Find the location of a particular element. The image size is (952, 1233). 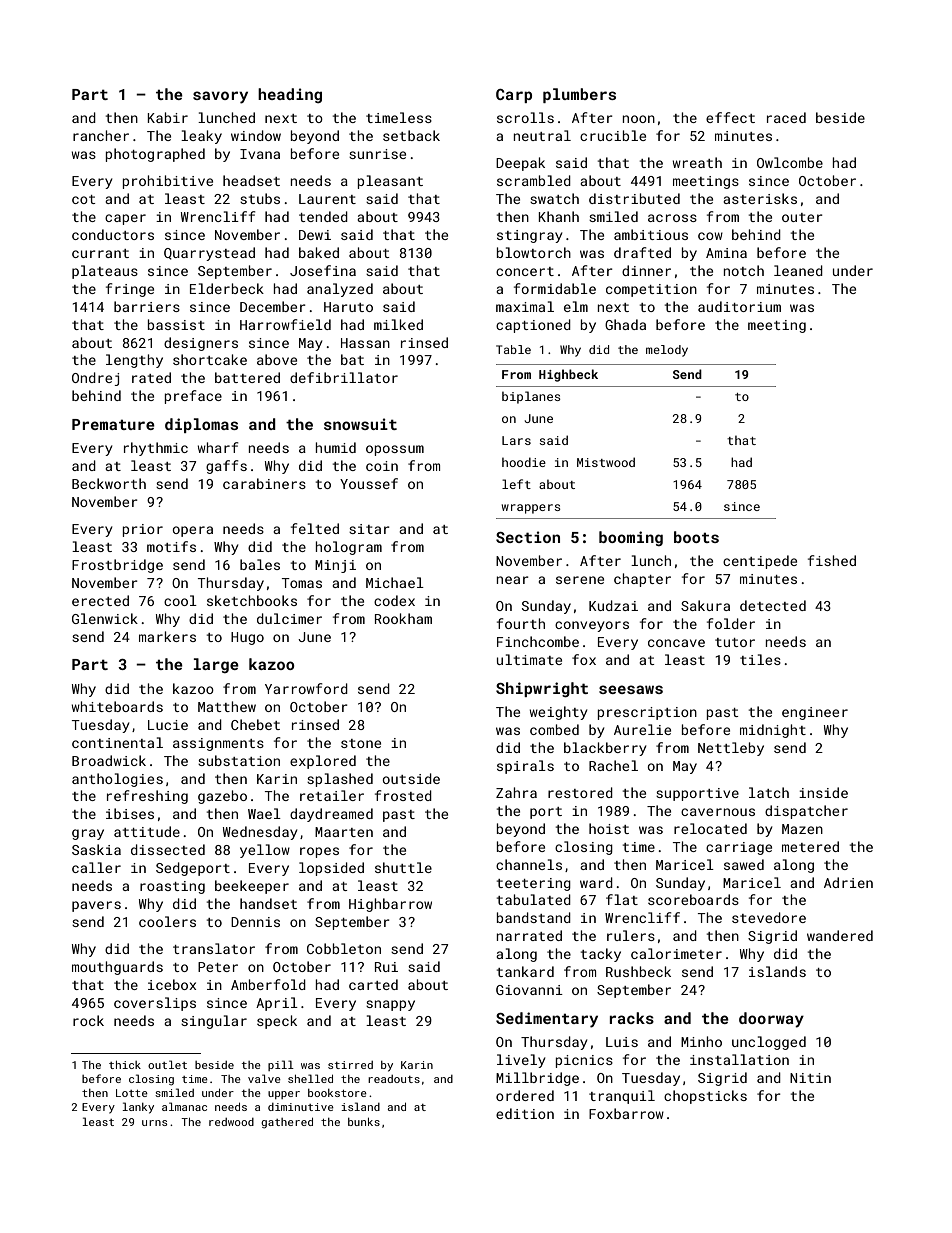

tiles is located at coordinates (760, 659).
